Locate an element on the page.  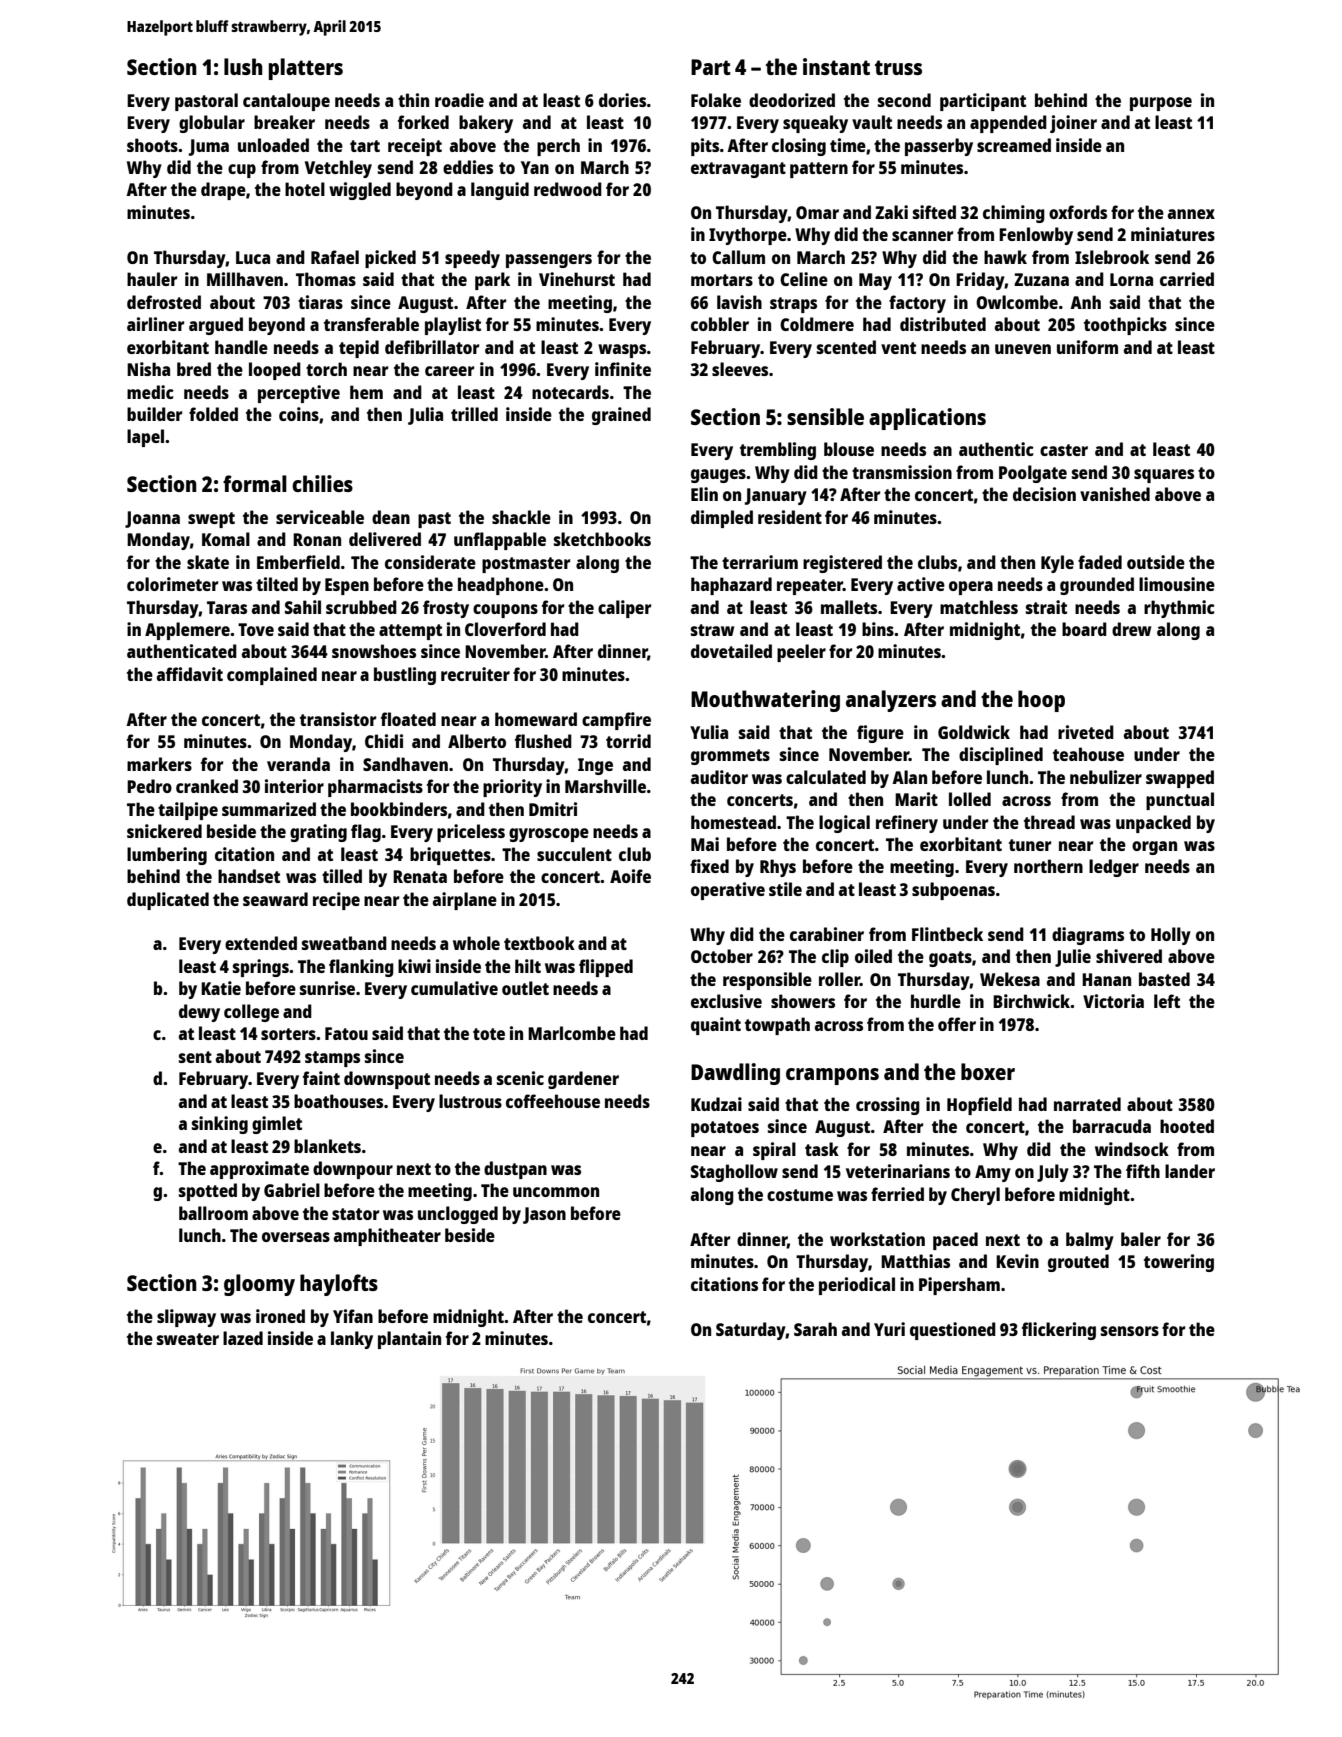
purpose is located at coordinates (1161, 104).
